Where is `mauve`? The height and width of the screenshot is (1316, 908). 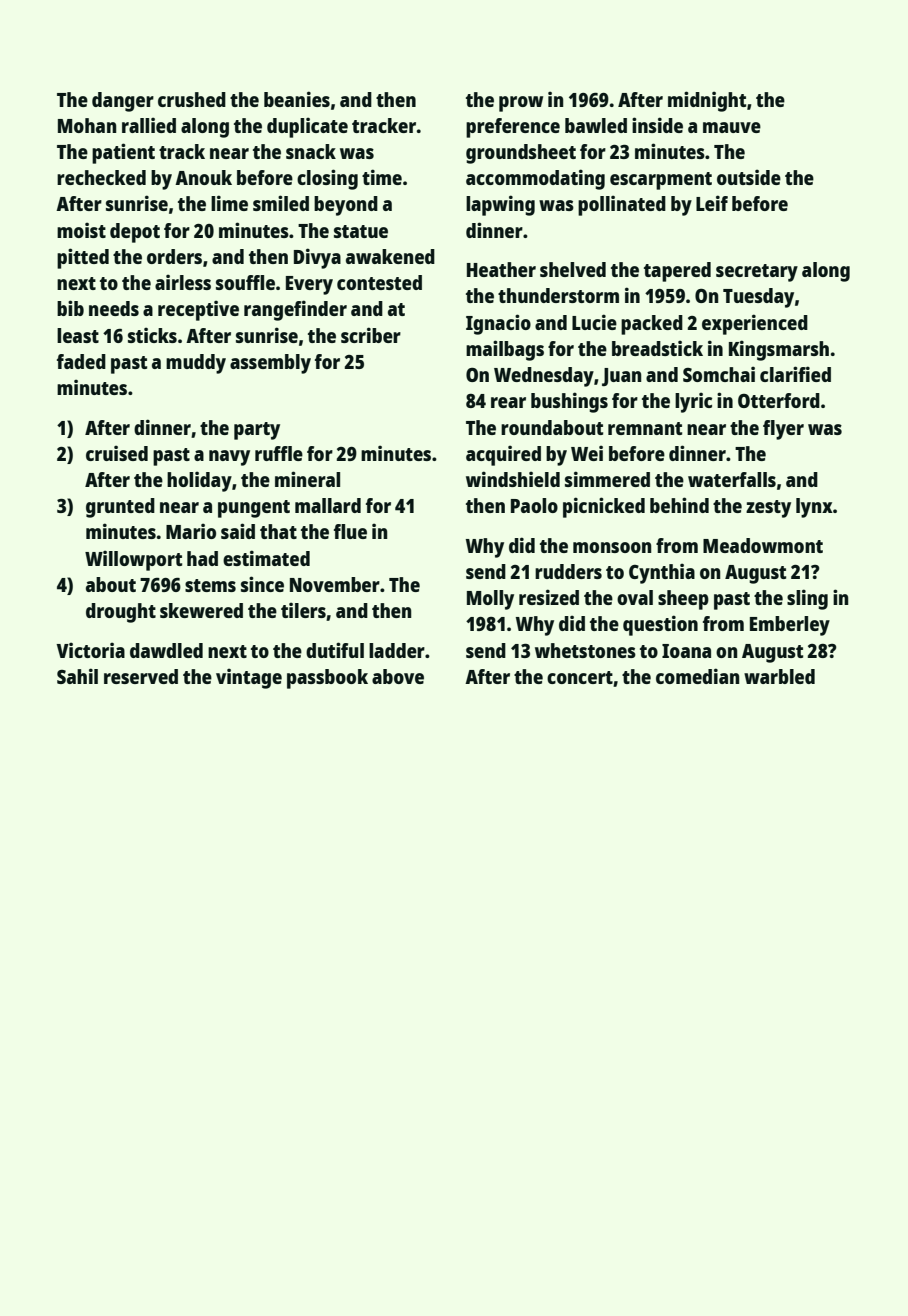 mauve is located at coordinates (732, 127).
